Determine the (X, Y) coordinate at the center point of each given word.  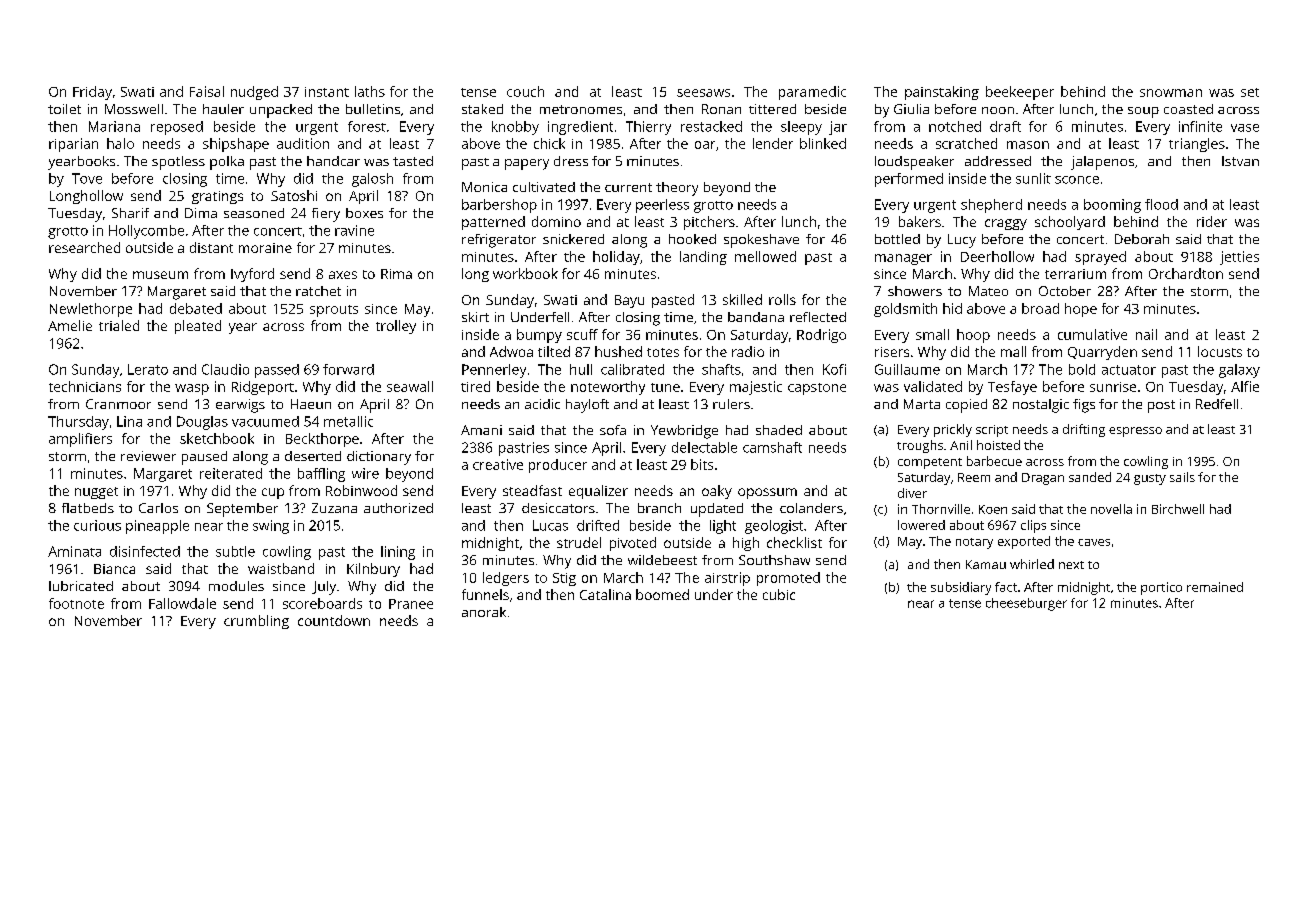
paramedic (812, 93)
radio (748, 351)
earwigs (240, 406)
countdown (334, 620)
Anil (961, 445)
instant (327, 92)
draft (1005, 126)
